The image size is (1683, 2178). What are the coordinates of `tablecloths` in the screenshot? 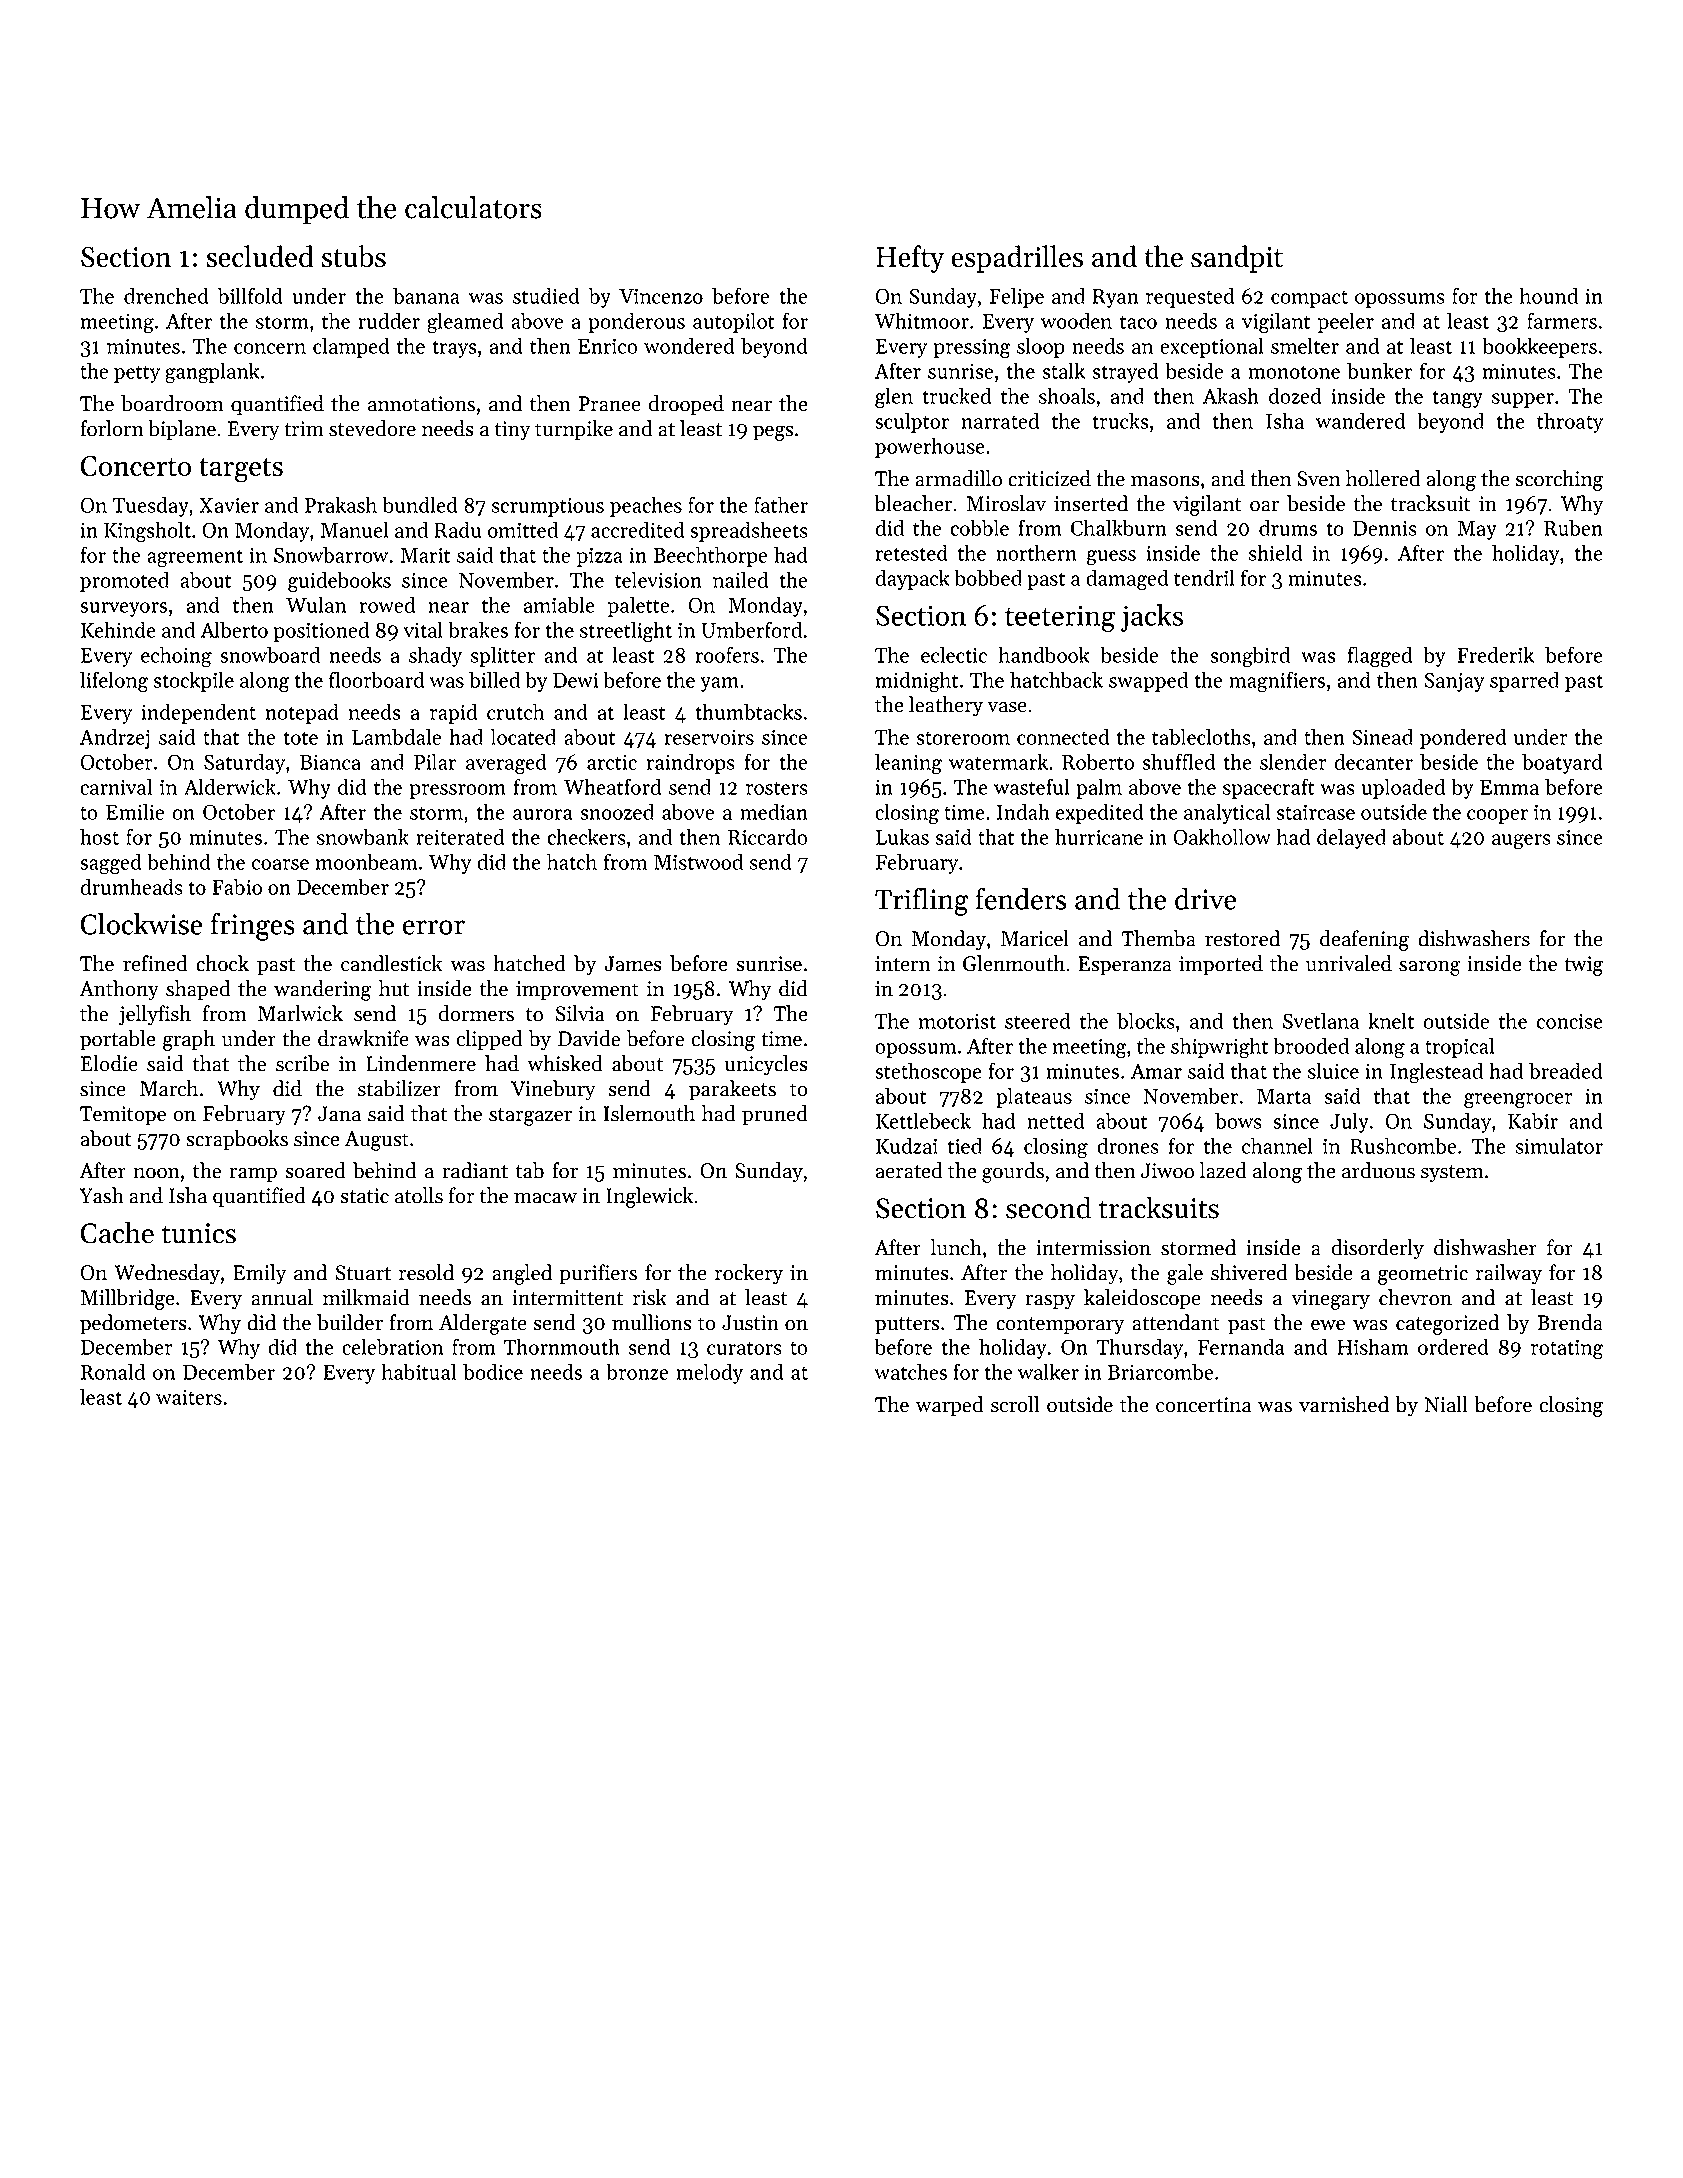 It's located at (1201, 736).
